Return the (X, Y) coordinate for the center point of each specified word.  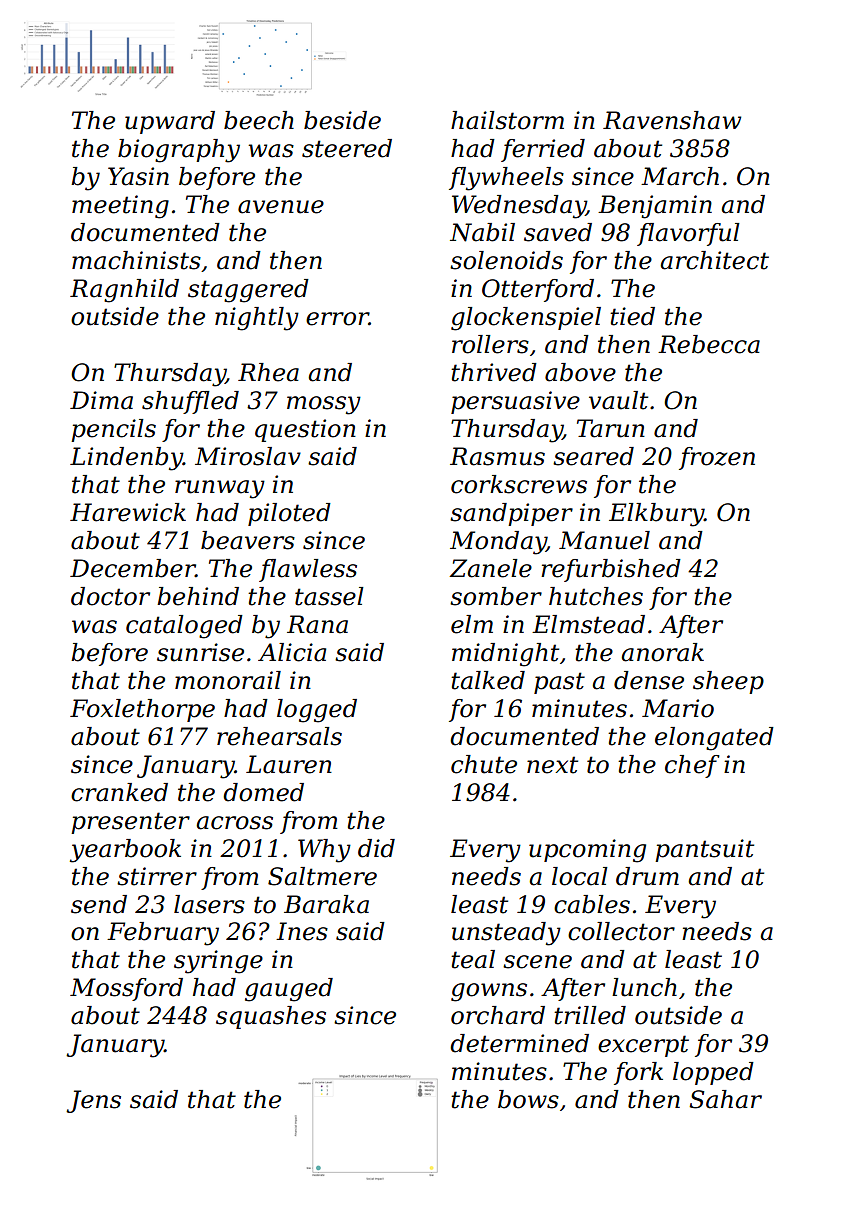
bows (528, 1099)
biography (179, 151)
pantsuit (704, 850)
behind (198, 596)
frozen (717, 458)
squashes (271, 1017)
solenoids (506, 260)
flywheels (506, 179)
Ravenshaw (672, 120)
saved (558, 232)
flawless (308, 570)
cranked (119, 792)
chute (484, 764)
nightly (257, 319)
